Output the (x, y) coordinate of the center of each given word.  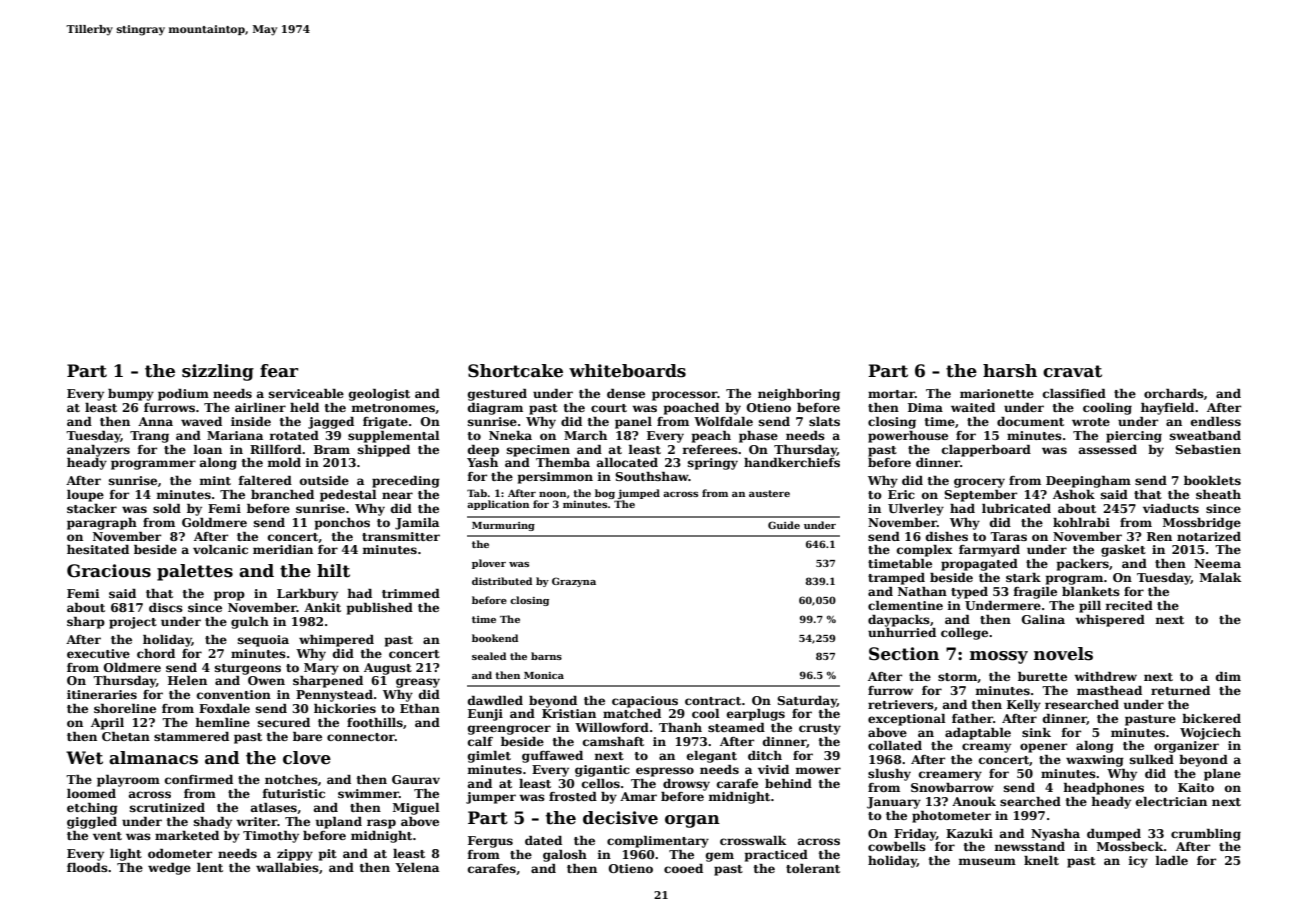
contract (713, 701)
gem (720, 857)
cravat (1072, 371)
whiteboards (627, 371)
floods (87, 867)
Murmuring (503, 526)
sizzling (218, 372)
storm (957, 677)
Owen (266, 680)
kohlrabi (1081, 522)
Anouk (974, 801)
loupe (85, 496)
